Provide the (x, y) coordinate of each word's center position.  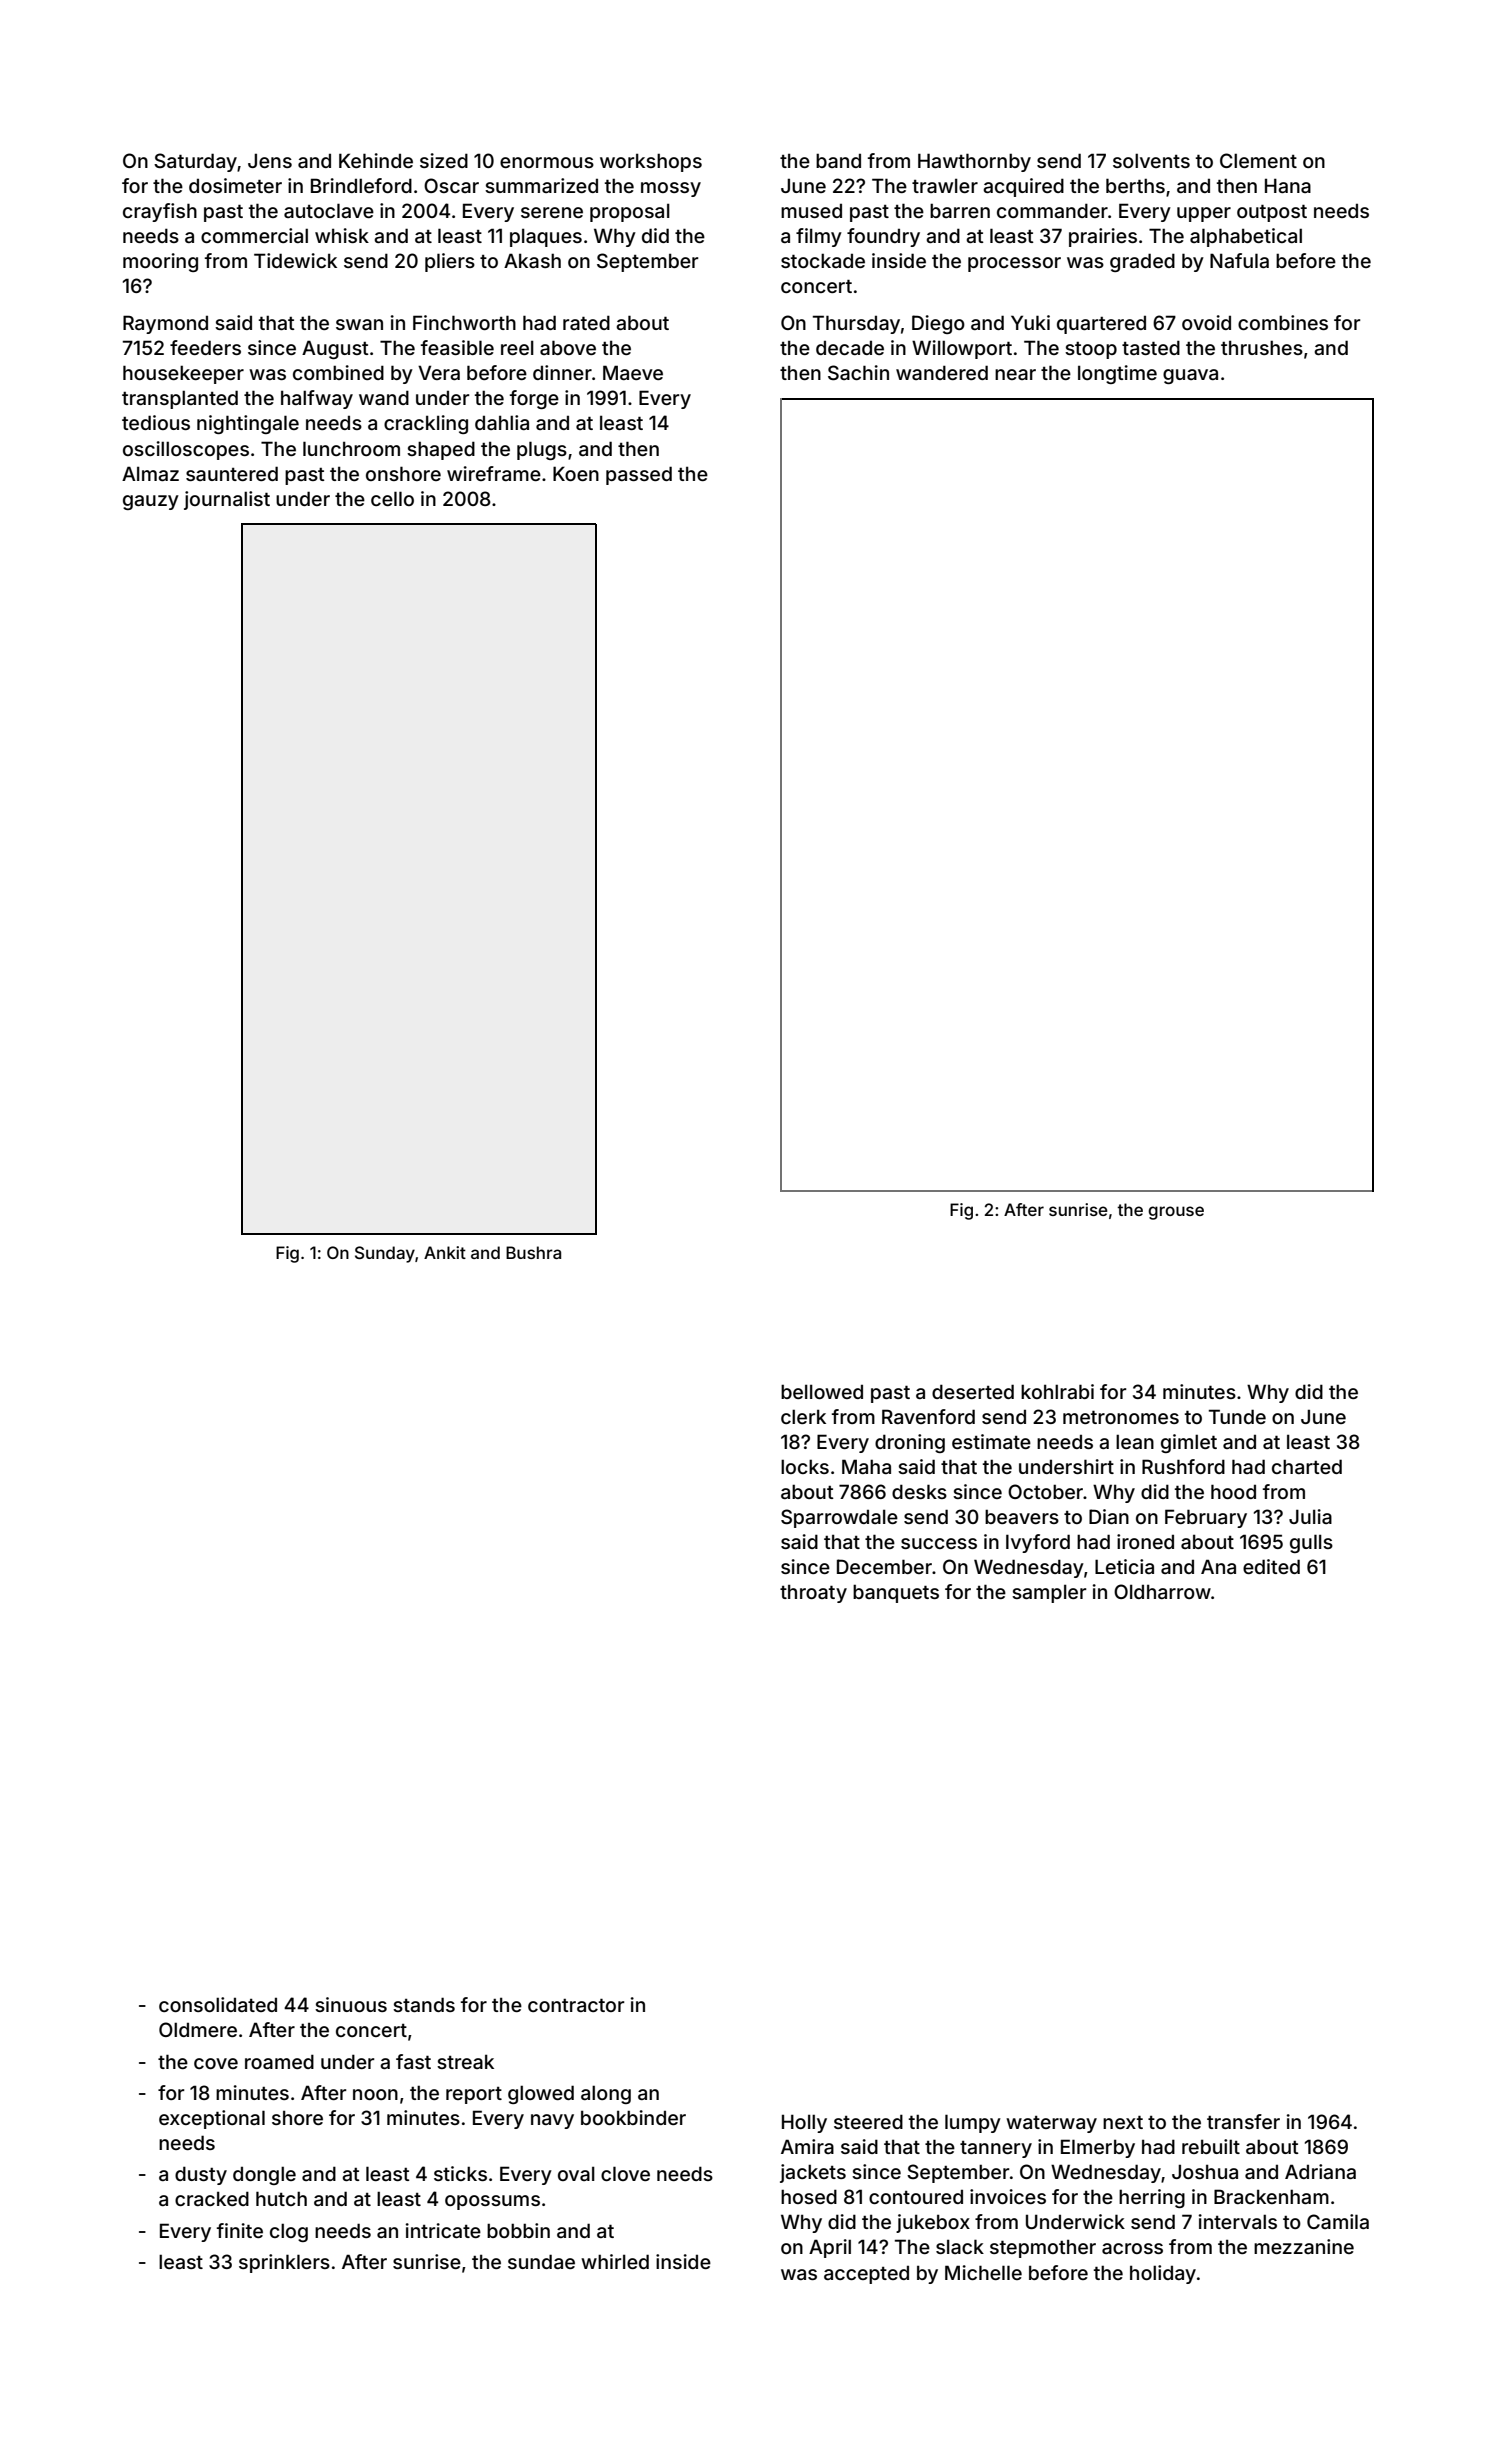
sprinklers (284, 2263)
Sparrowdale (839, 1518)
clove (625, 2173)
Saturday (195, 162)
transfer (1243, 2121)
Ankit (445, 1252)
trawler (945, 185)
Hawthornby (974, 162)
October (1045, 1491)
